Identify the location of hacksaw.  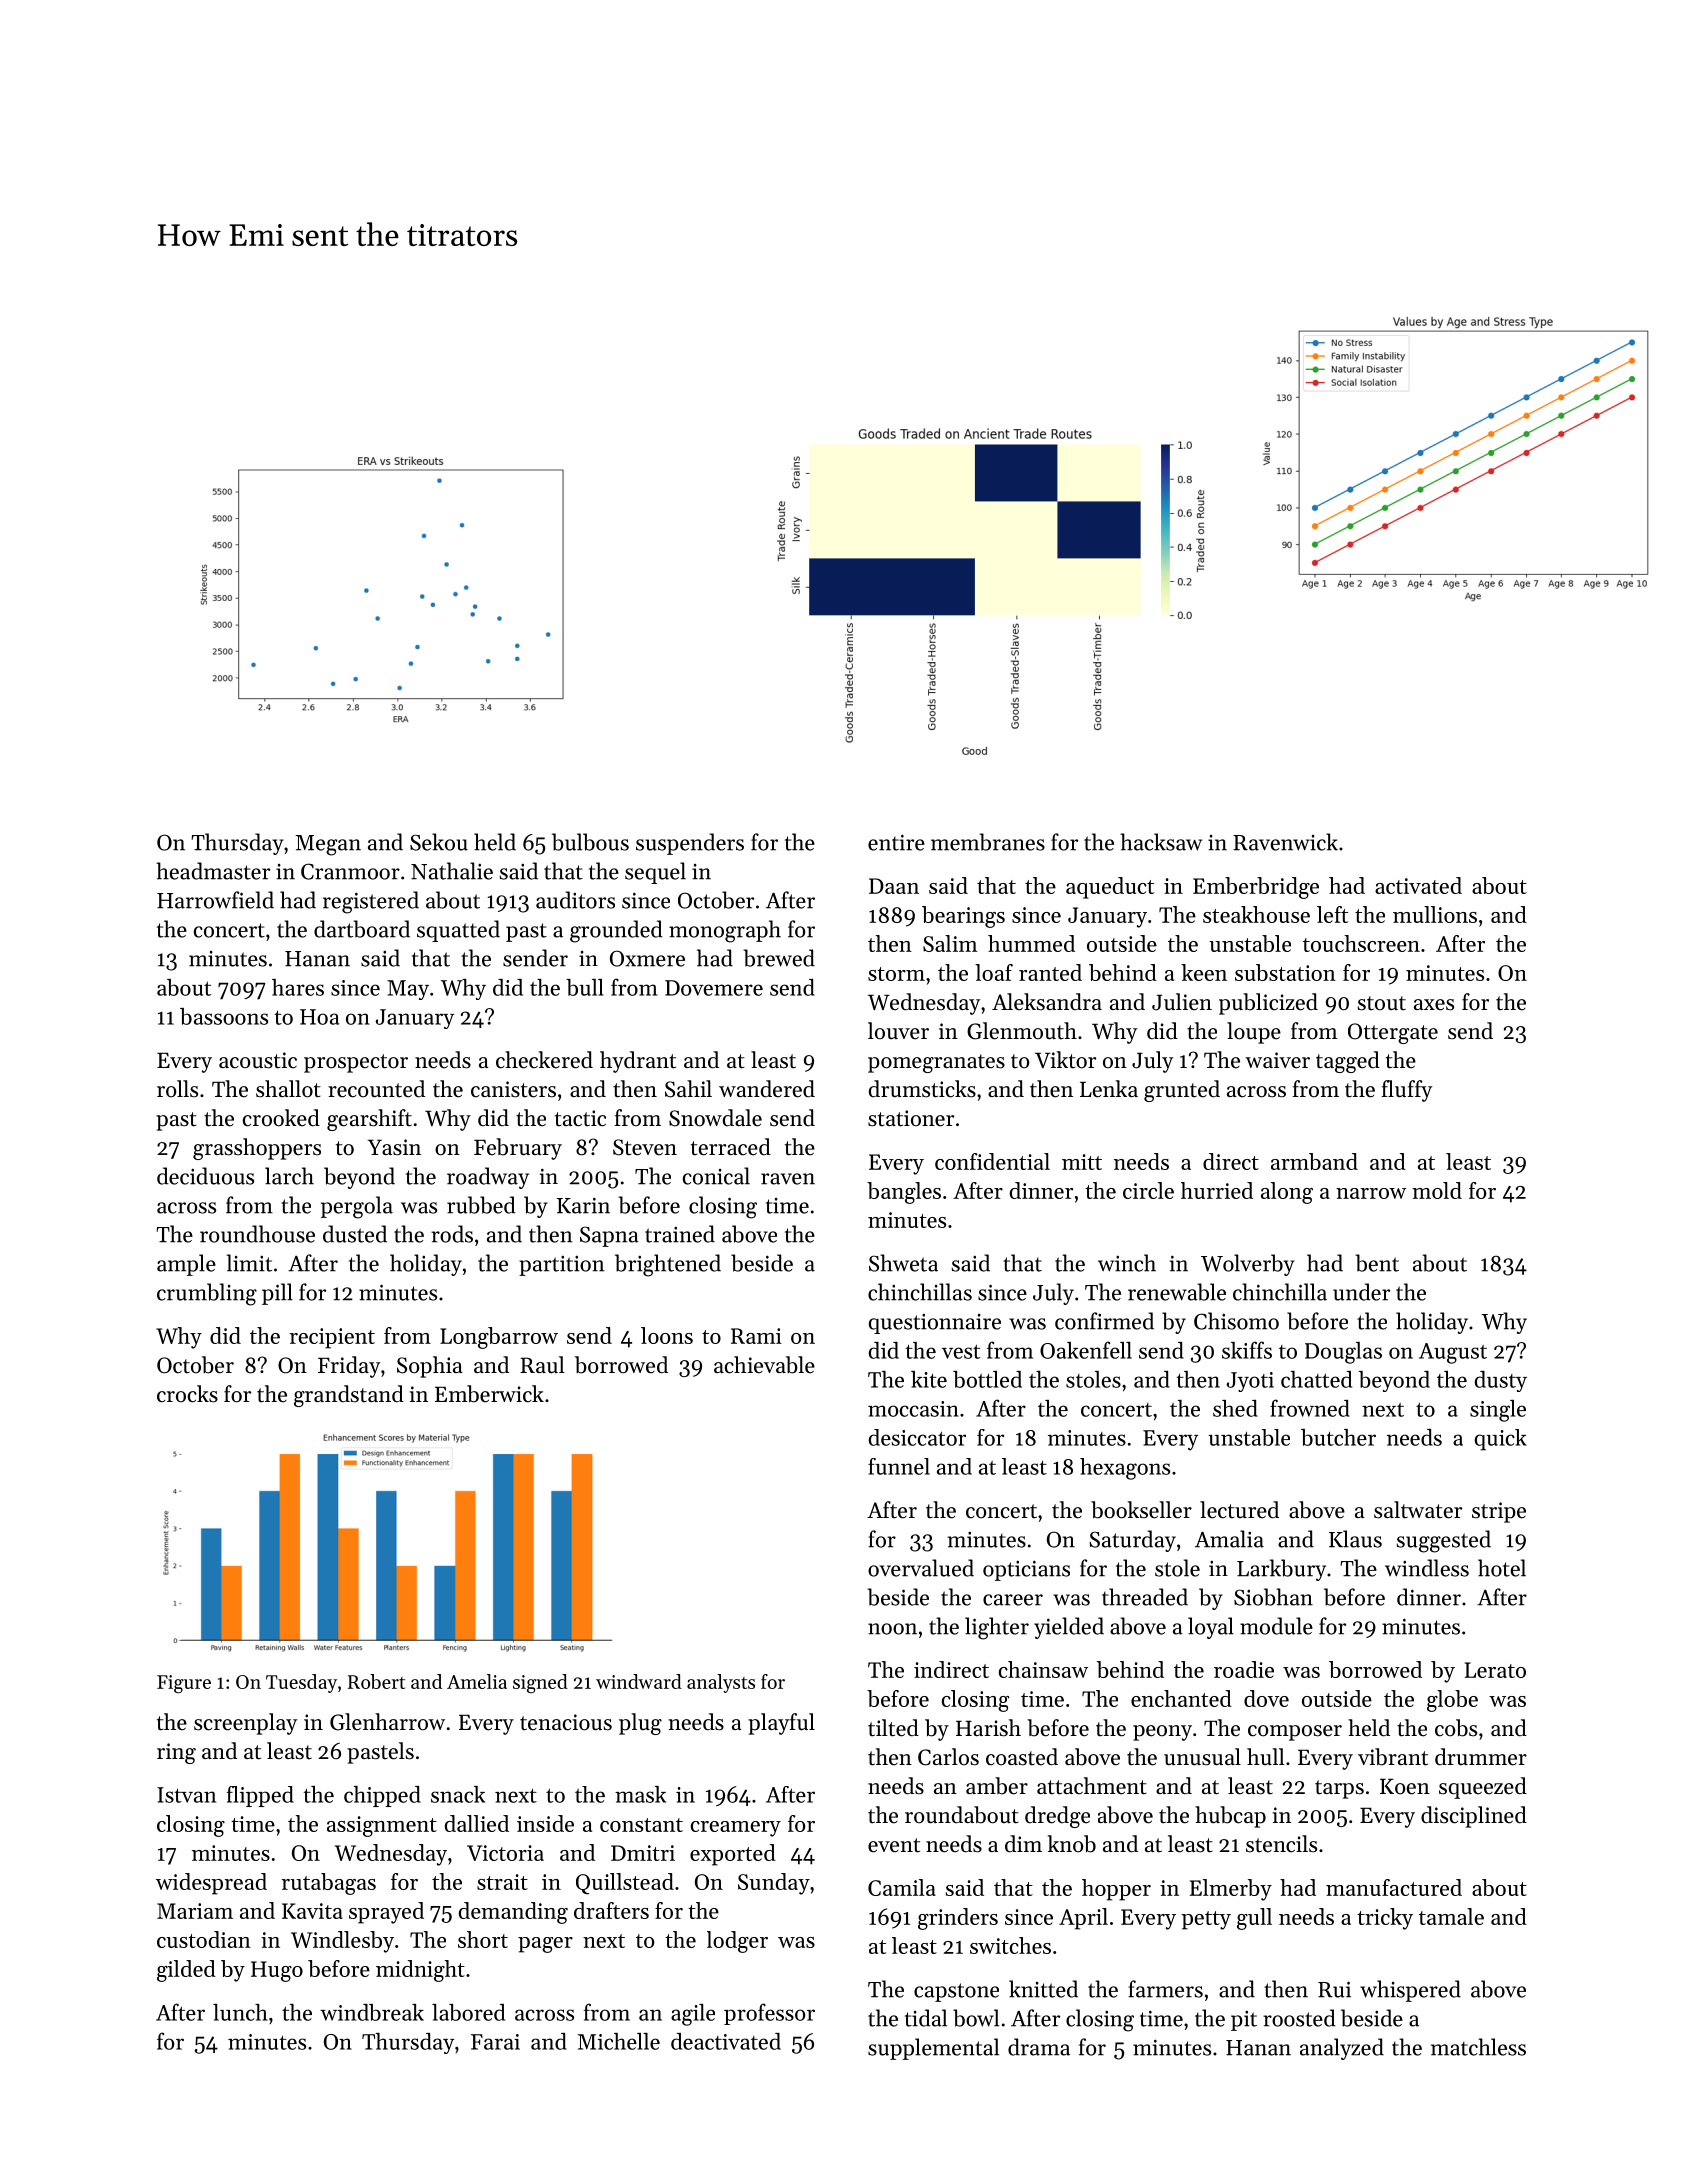
(1161, 842).
